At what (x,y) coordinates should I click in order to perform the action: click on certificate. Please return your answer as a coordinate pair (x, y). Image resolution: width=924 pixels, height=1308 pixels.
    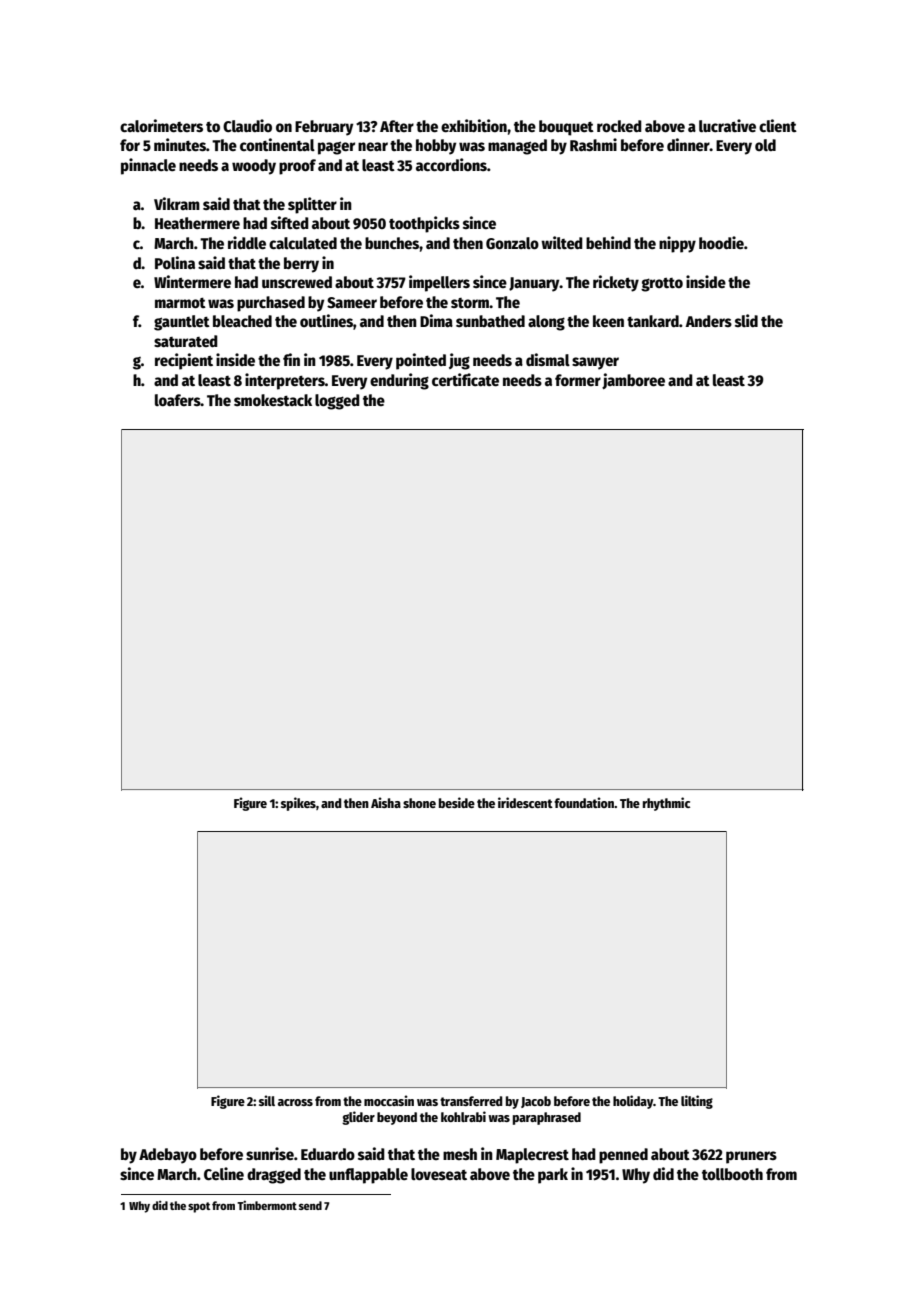
    Looking at the image, I should click on (465, 380).
